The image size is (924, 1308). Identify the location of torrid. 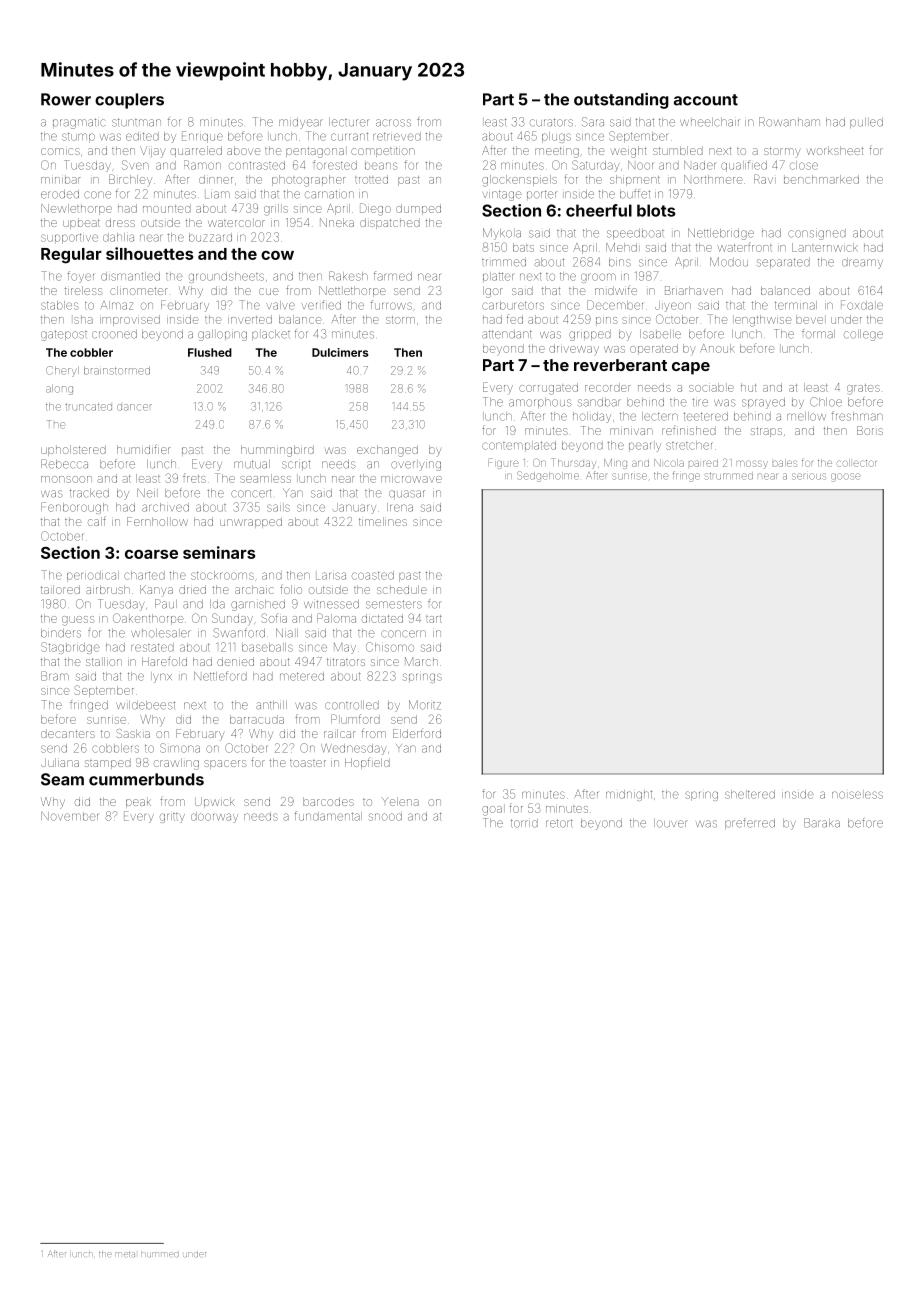
(524, 823).
